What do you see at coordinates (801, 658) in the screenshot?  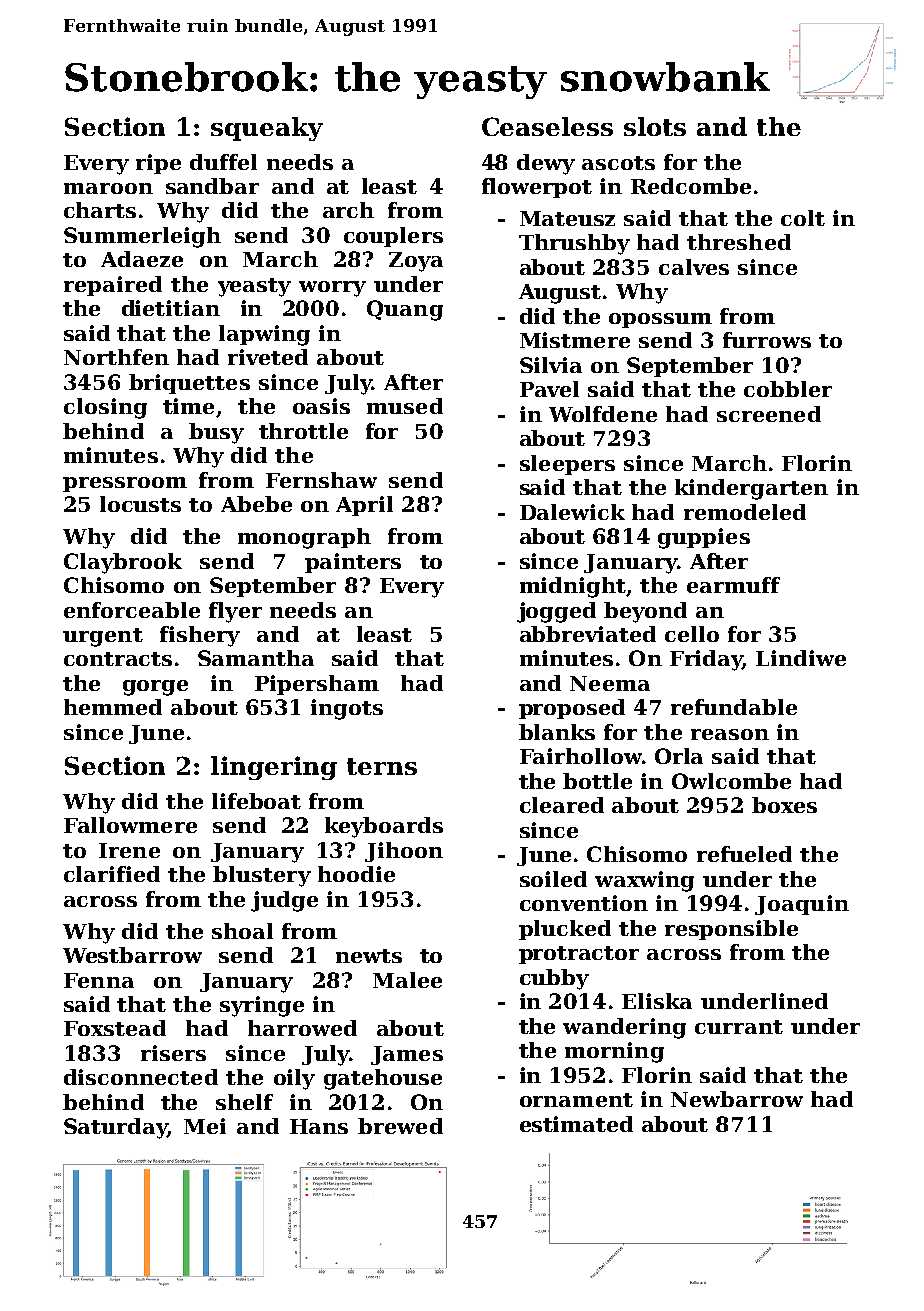 I see `Lindiwe` at bounding box center [801, 658].
